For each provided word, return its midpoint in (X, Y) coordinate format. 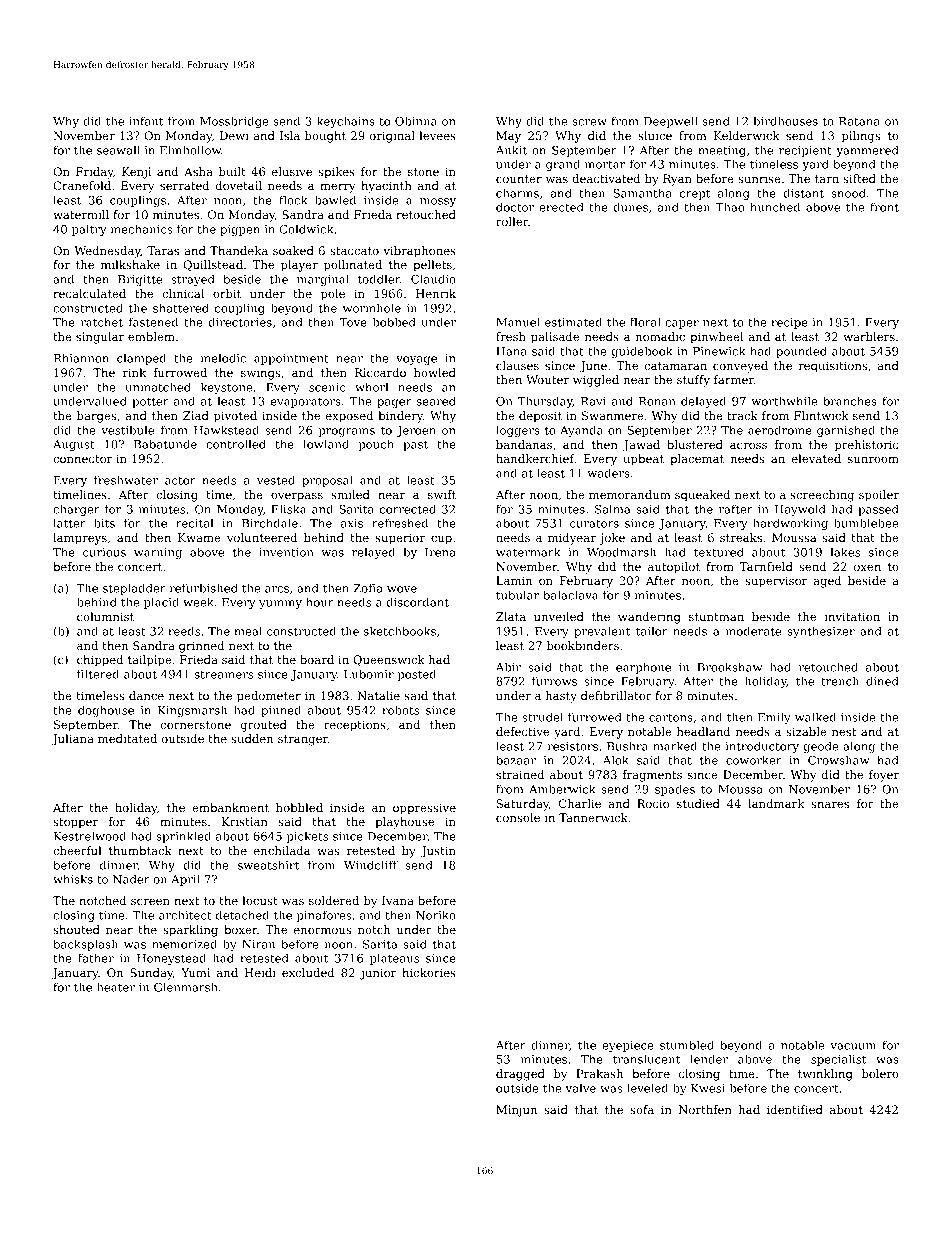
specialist (838, 1060)
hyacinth (386, 187)
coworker (754, 760)
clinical (183, 293)
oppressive (424, 809)
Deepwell (671, 122)
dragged (520, 1075)
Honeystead (171, 959)
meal (248, 631)
